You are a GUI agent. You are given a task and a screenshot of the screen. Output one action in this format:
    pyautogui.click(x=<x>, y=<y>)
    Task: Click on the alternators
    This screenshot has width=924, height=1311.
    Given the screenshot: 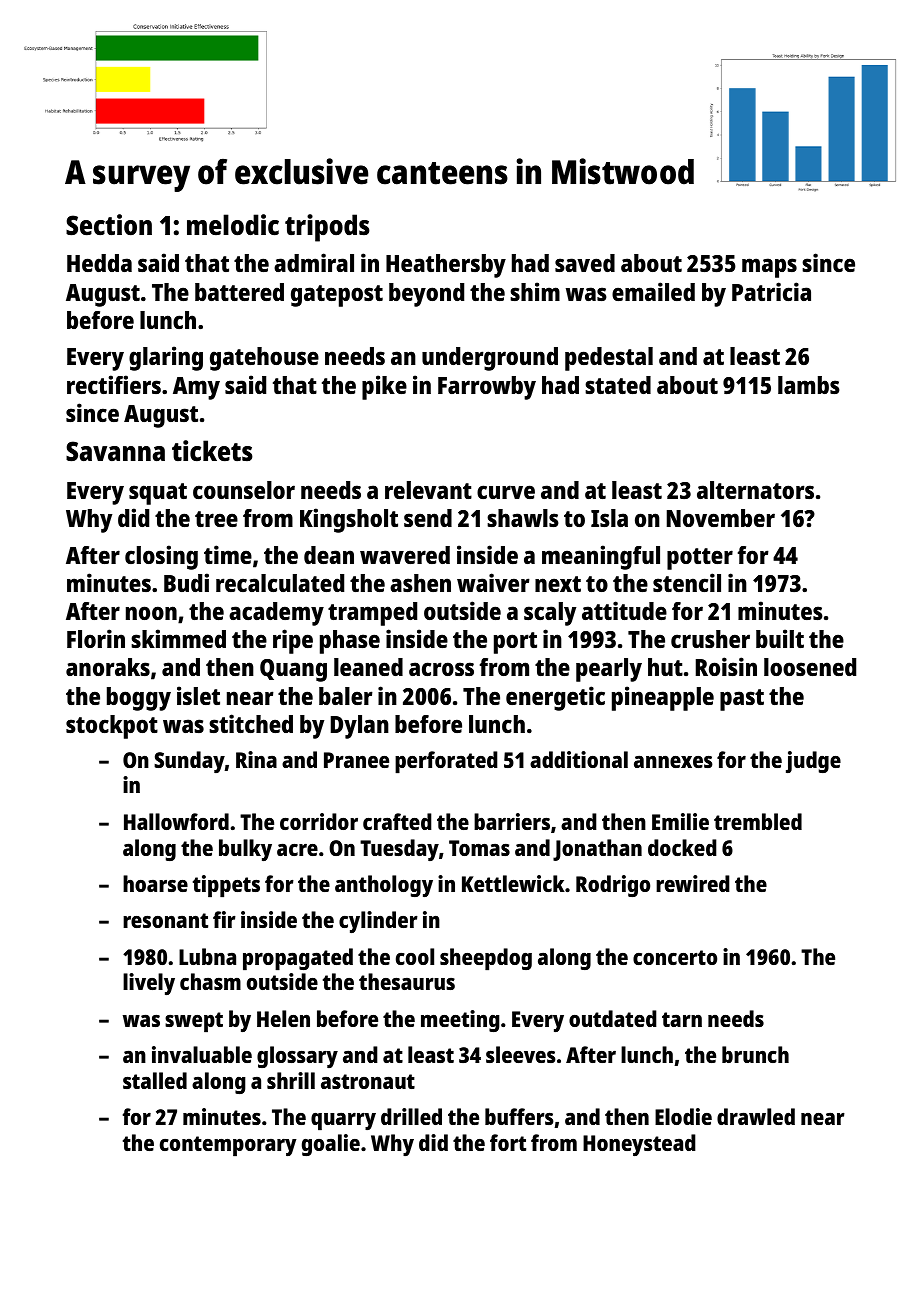 What is the action you would take?
    pyautogui.click(x=755, y=490)
